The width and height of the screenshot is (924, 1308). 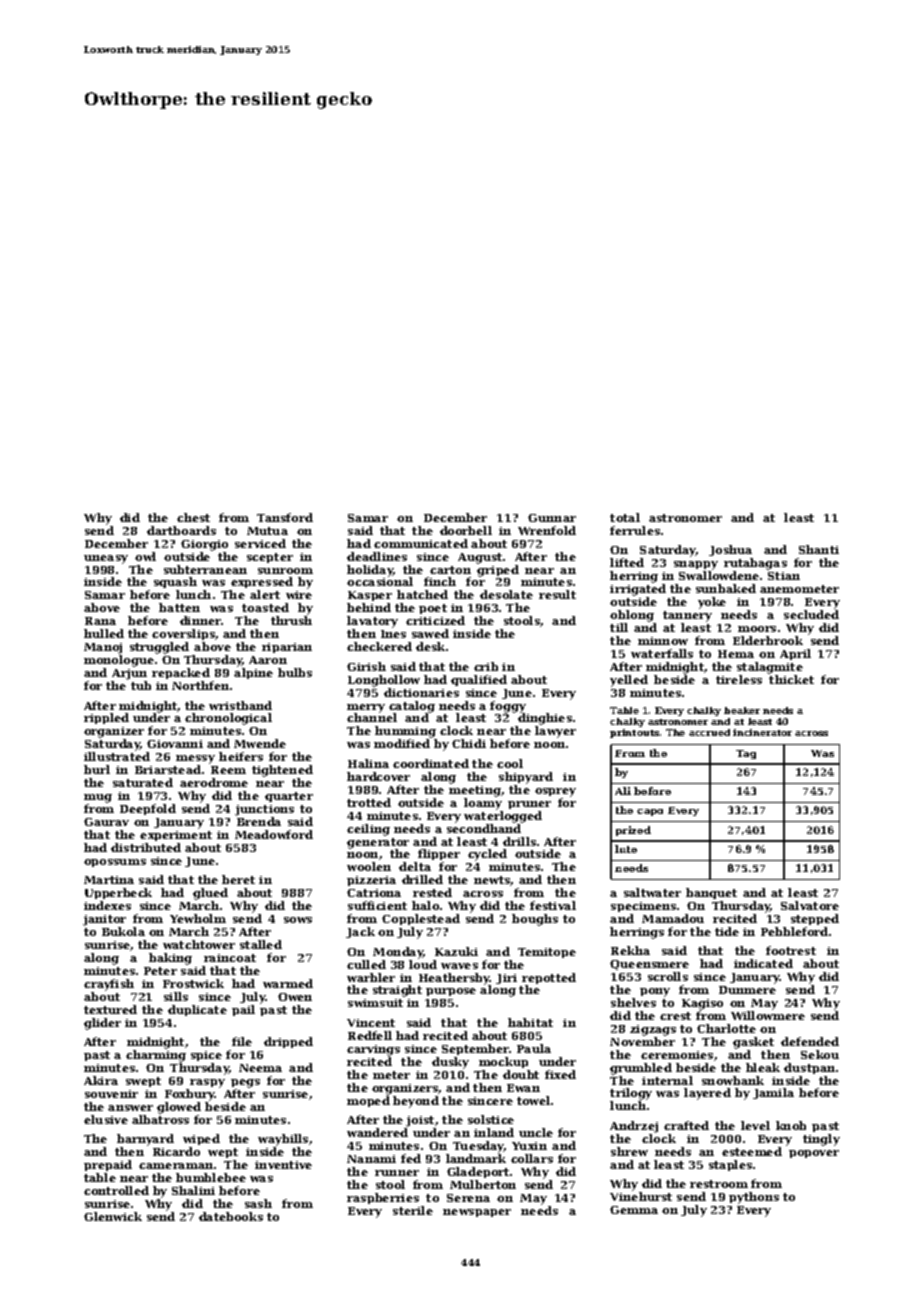 I want to click on Tag, so click(x=746, y=754).
